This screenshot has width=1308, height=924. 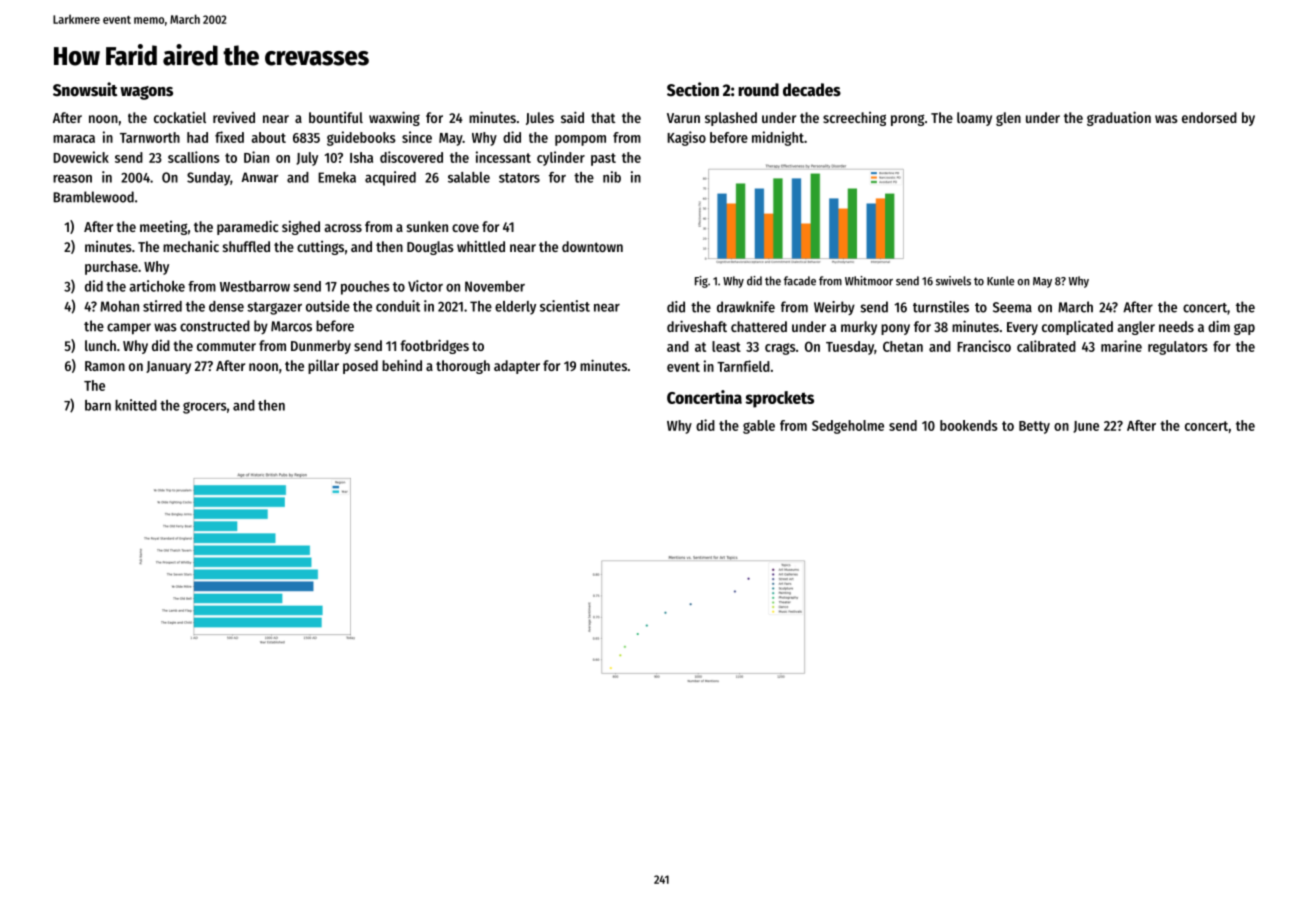 What do you see at coordinates (758, 90) in the screenshot?
I see `round` at bounding box center [758, 90].
